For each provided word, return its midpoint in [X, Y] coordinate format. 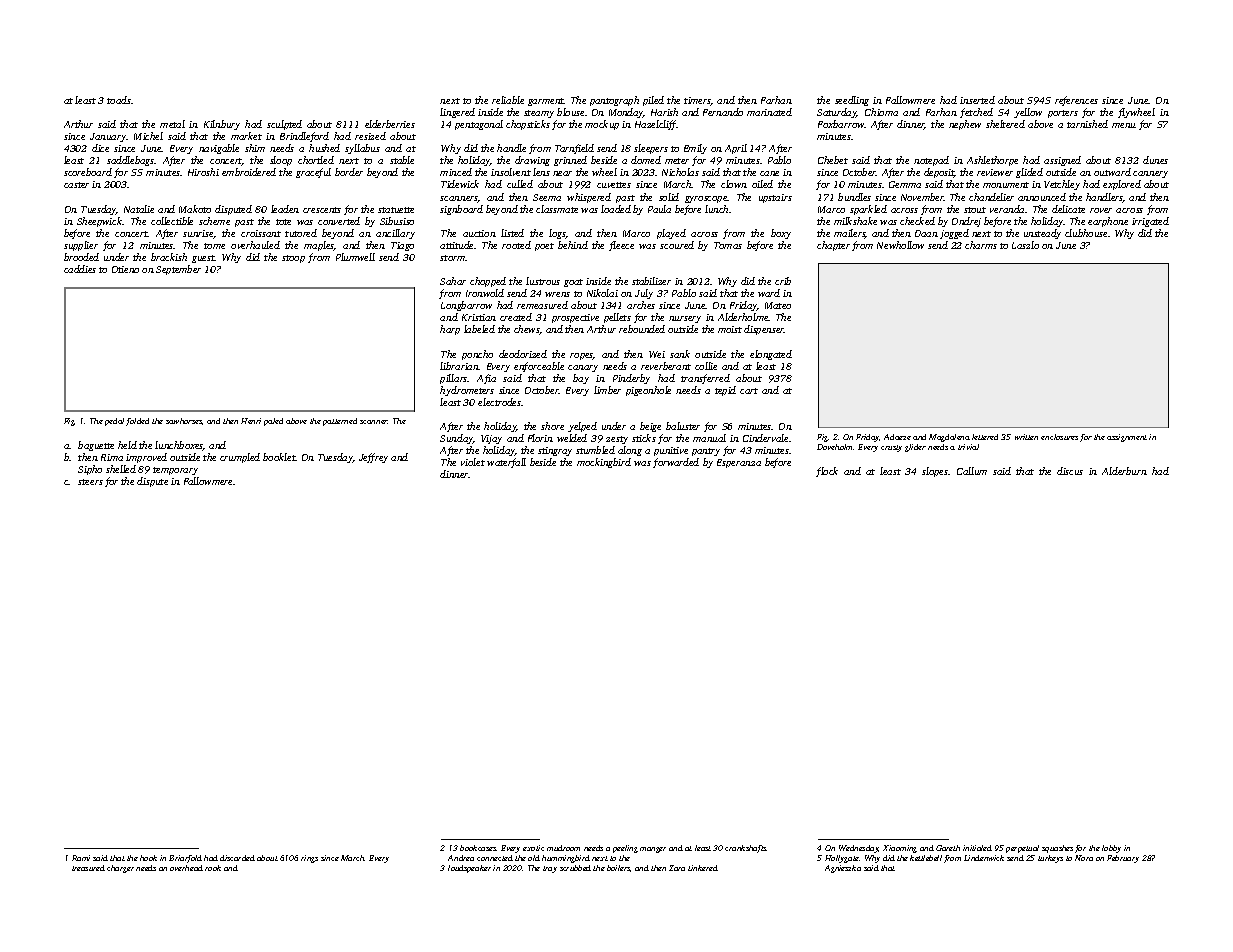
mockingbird [604, 463]
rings [309, 859]
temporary [175, 471]
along [630, 451]
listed [512, 233]
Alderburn [1124, 471]
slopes [935, 472]
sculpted [284, 125]
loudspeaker [469, 869]
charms [981, 245]
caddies [80, 269]
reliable [508, 100]
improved [146, 458]
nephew [965, 125]
